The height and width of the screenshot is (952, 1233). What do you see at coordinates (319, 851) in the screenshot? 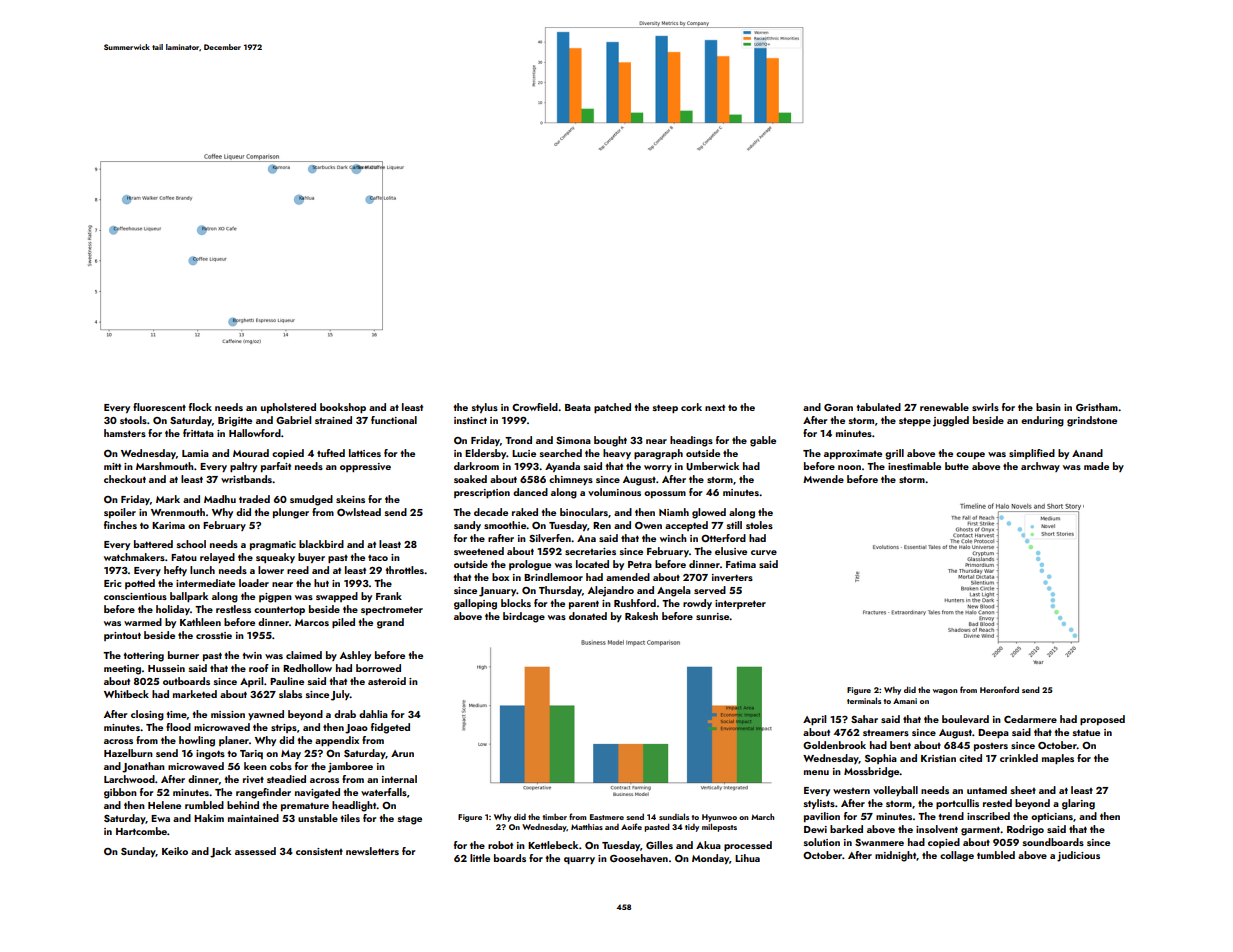
I see `consistent` at bounding box center [319, 851].
